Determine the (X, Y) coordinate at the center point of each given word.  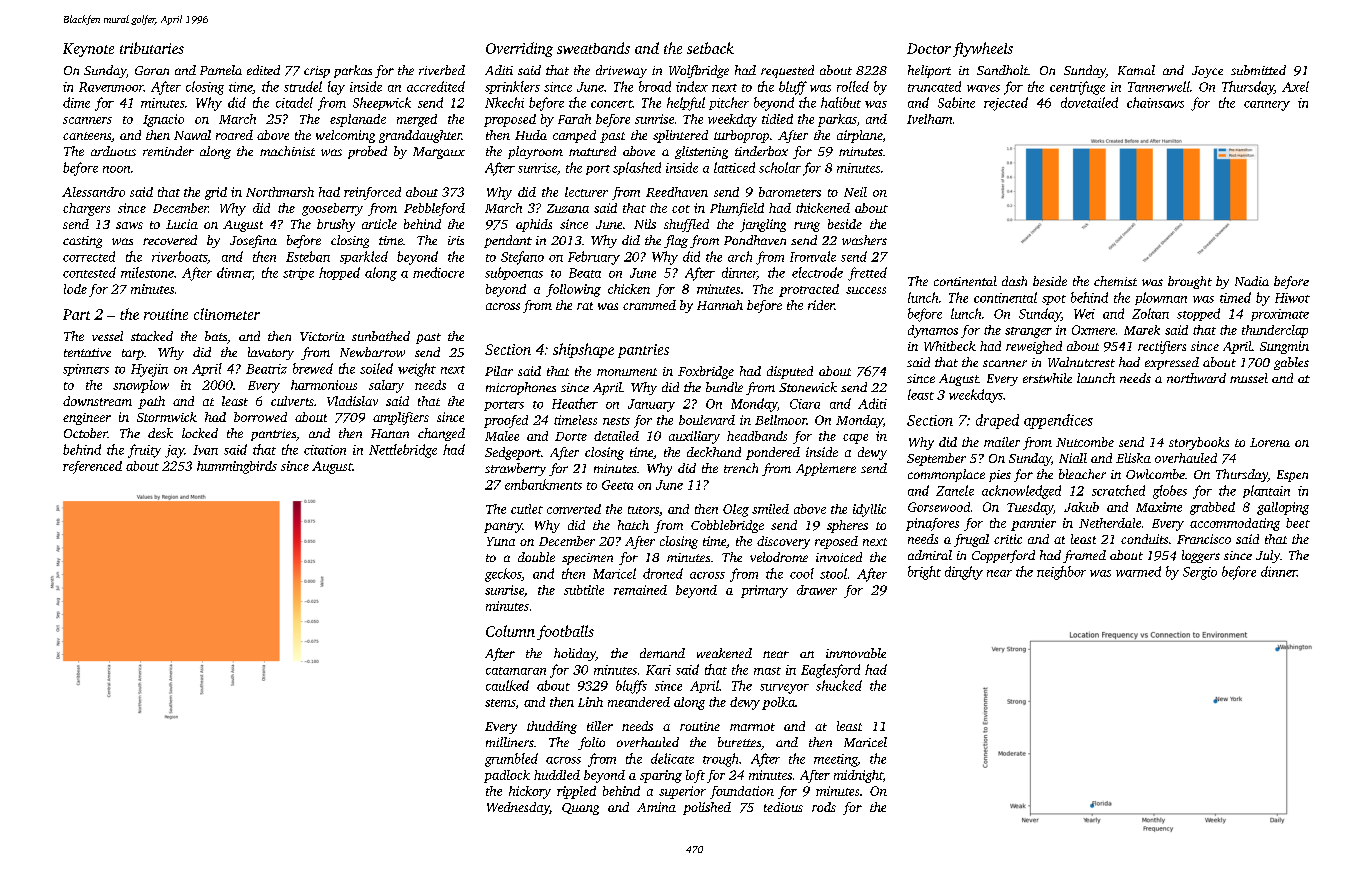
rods (824, 807)
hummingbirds (237, 467)
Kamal (1136, 70)
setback (710, 48)
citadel (294, 102)
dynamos (933, 331)
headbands (757, 436)
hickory (530, 792)
